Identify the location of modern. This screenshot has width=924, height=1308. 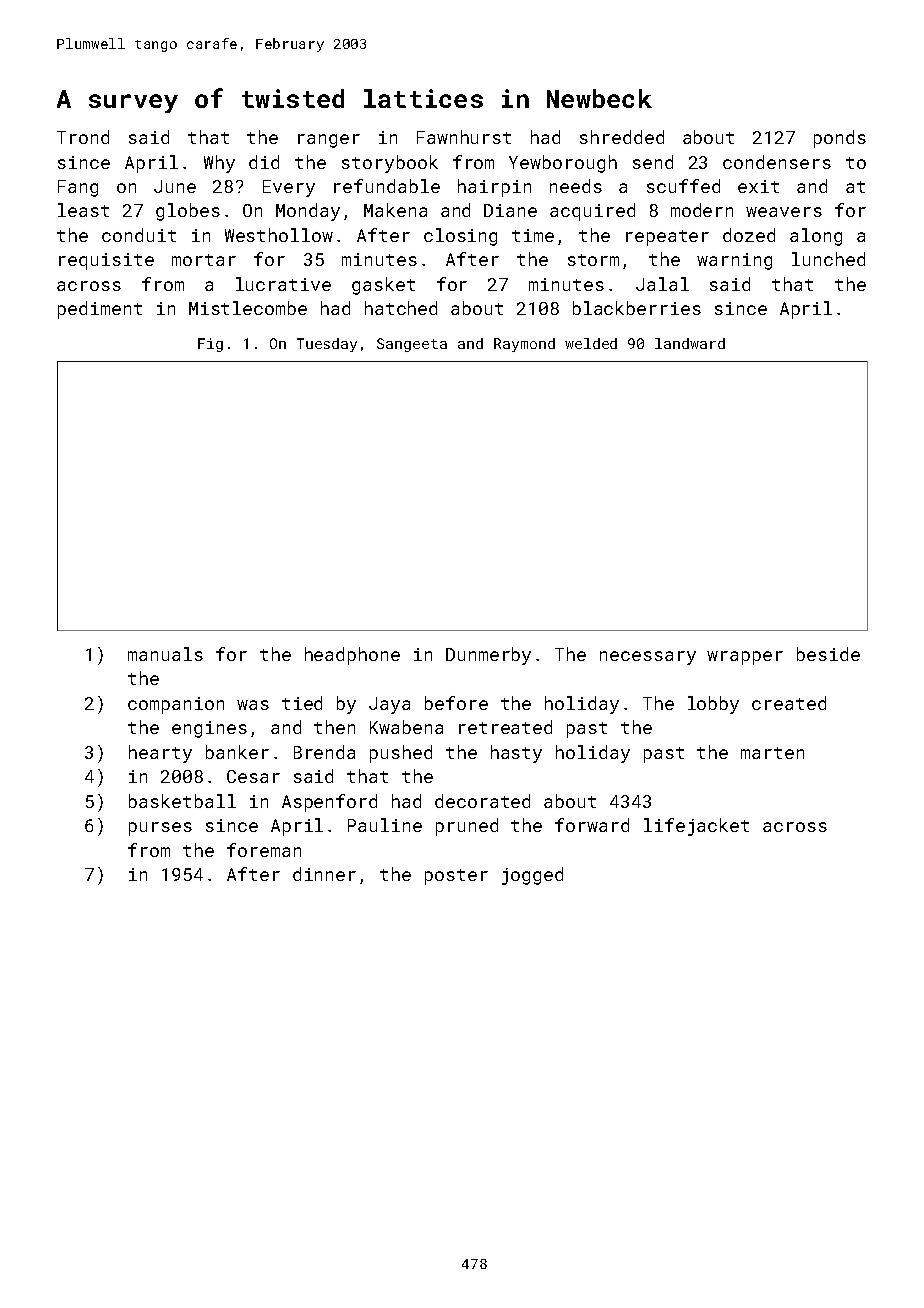
(702, 210).
